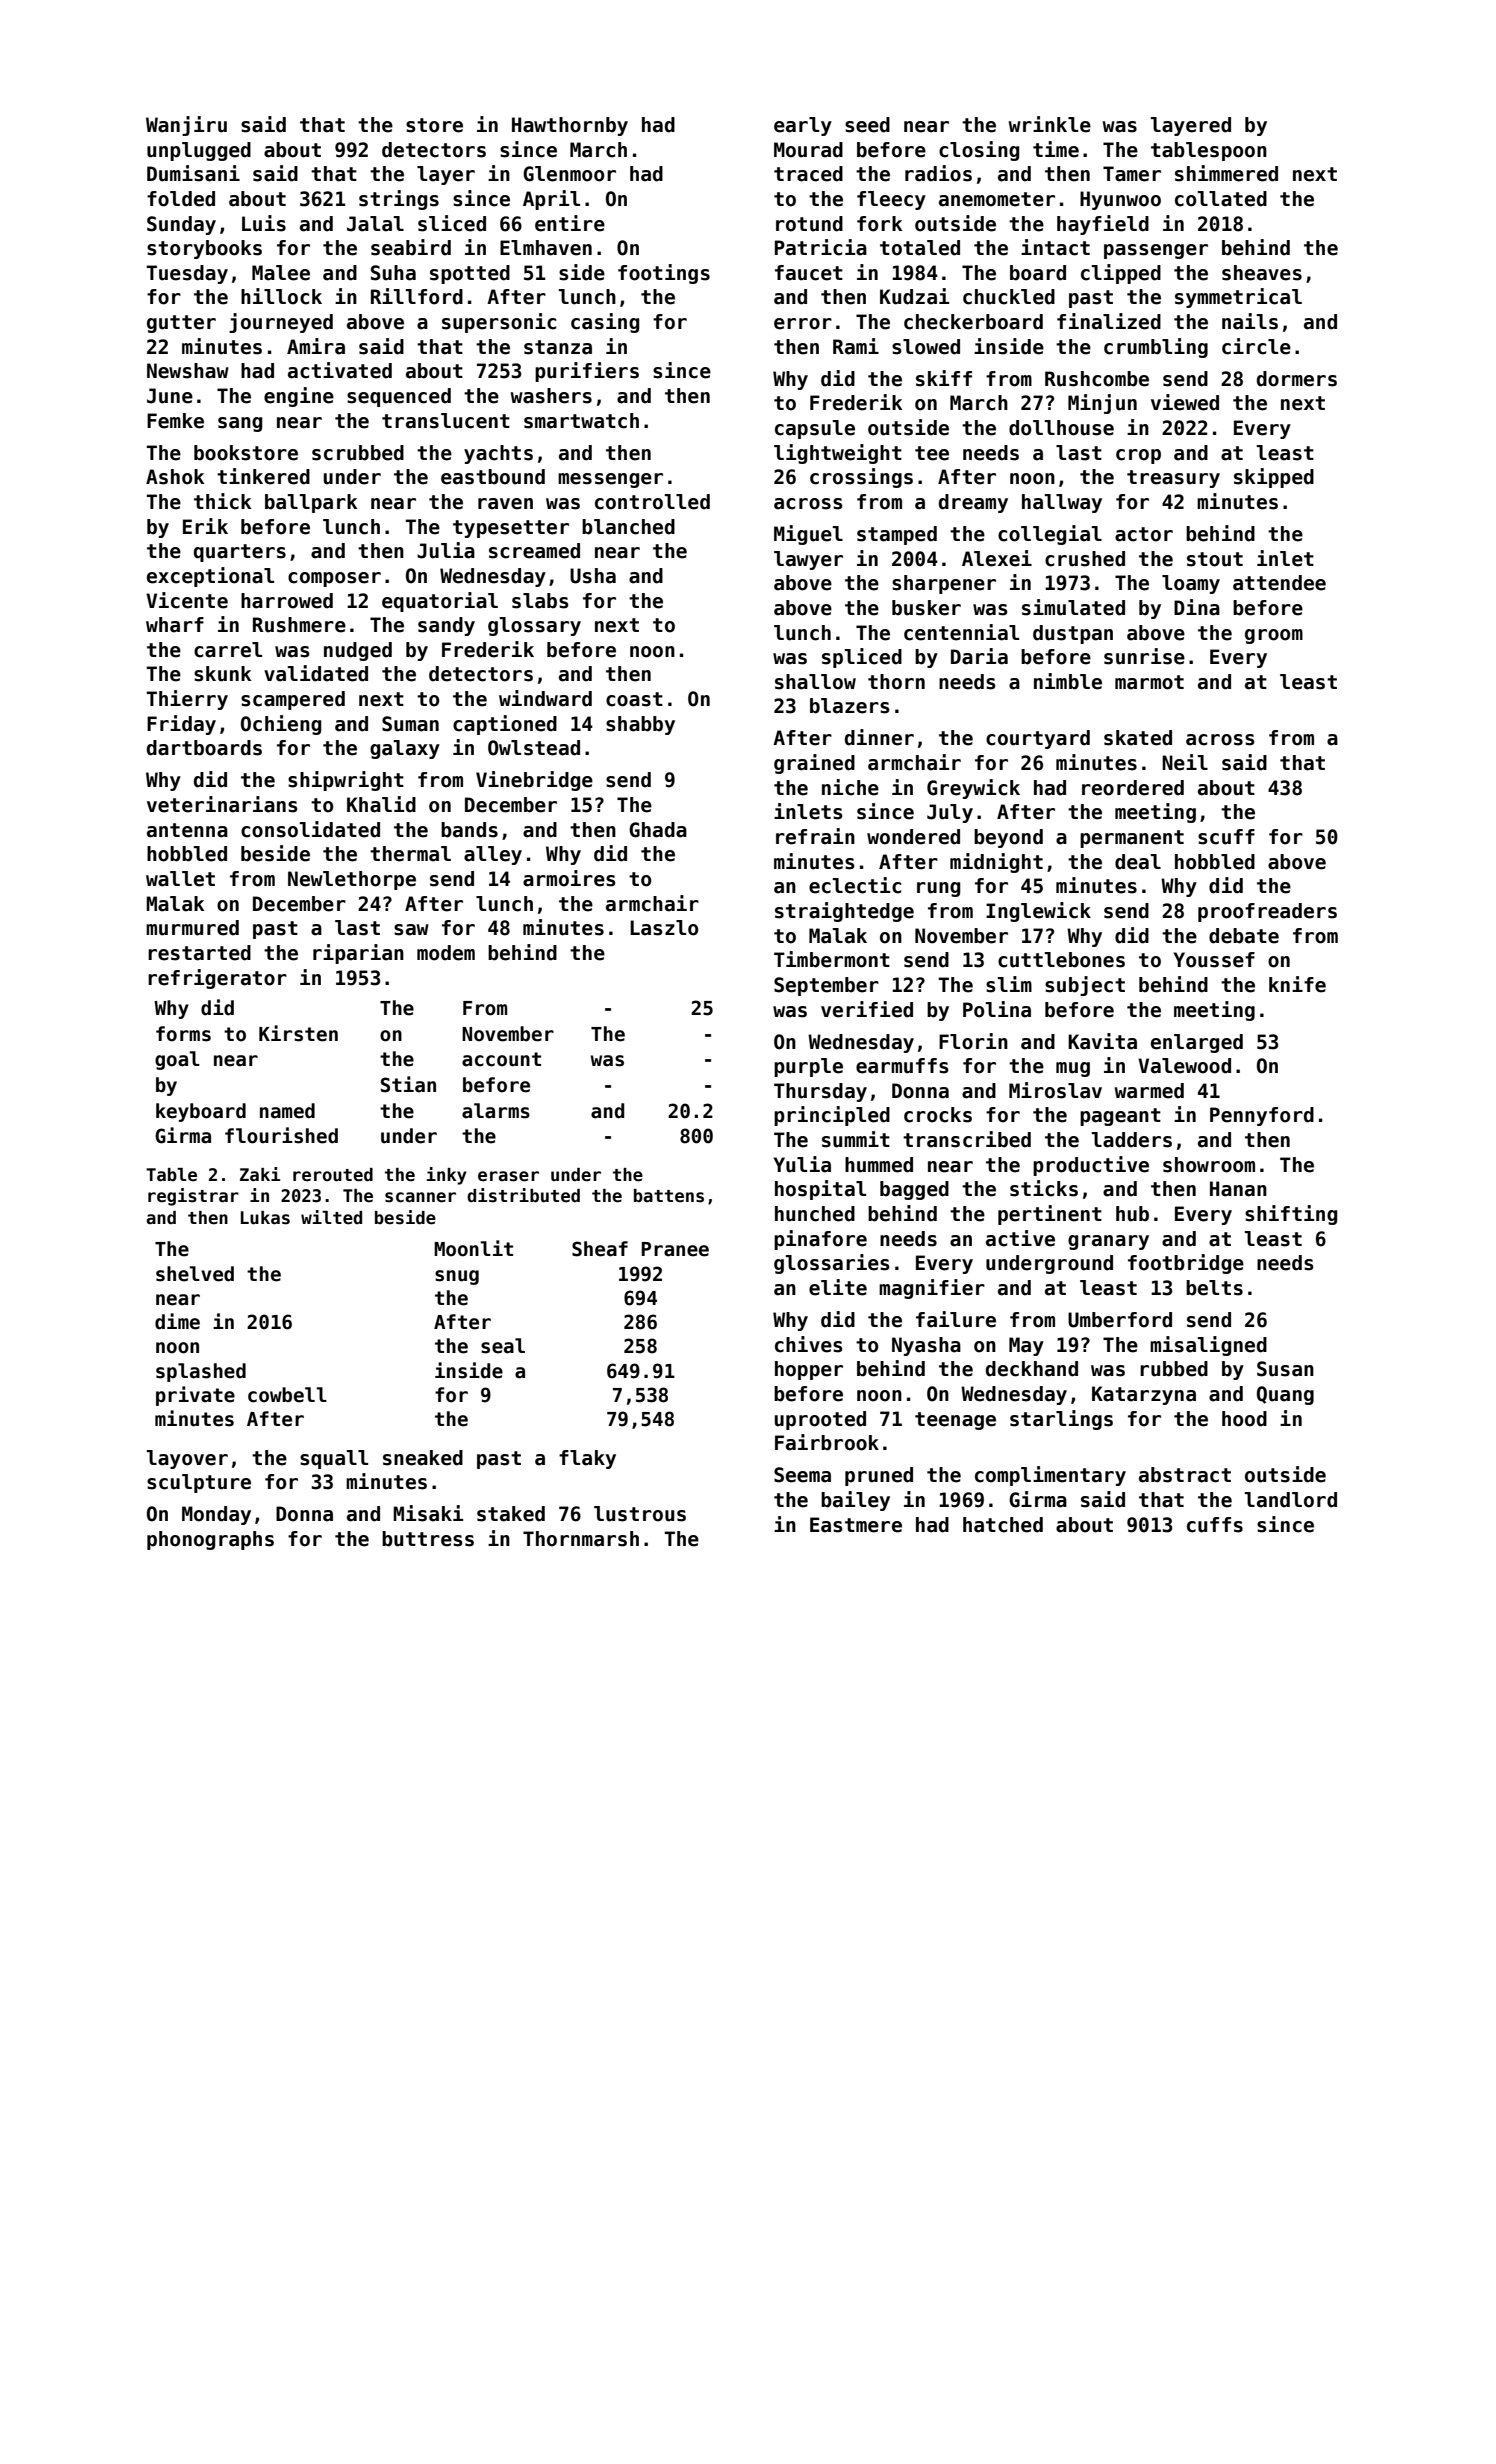 The width and height of the document is (1496, 2464). Describe the element at coordinates (1279, 583) in the document. I see `attendee` at that location.
